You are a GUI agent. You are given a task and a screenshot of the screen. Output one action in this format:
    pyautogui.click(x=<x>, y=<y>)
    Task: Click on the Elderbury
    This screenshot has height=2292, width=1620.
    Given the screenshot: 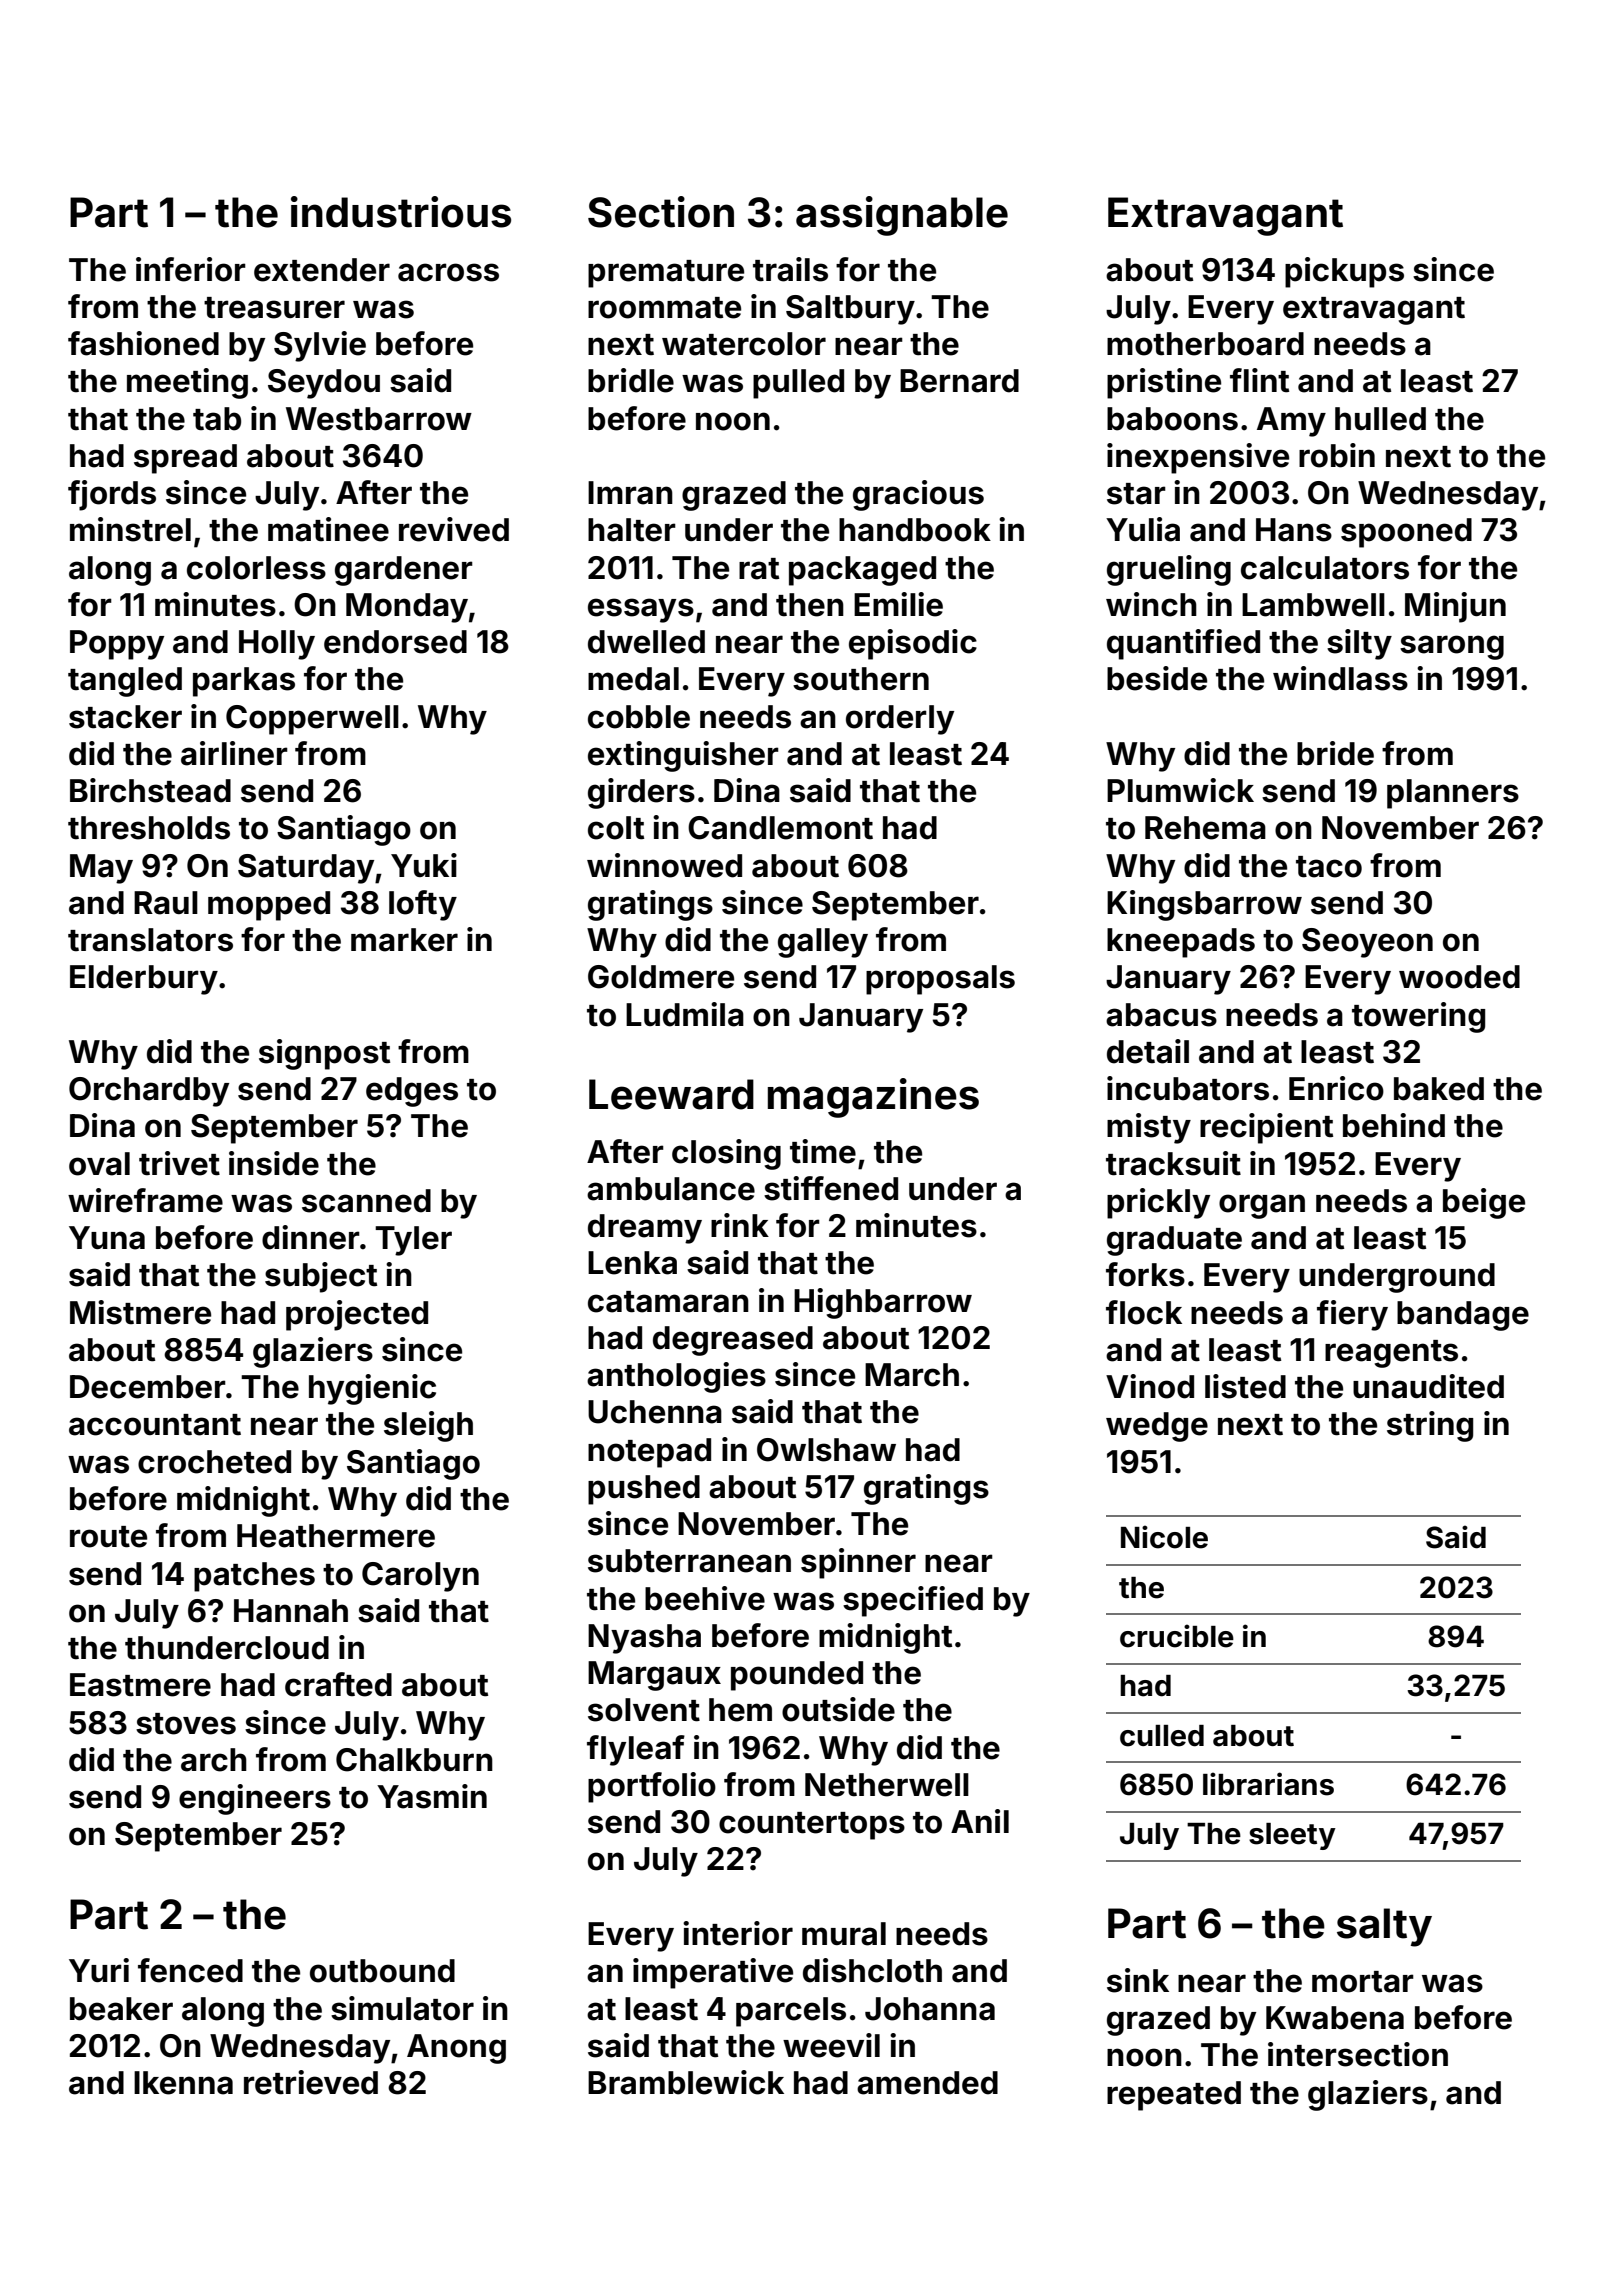 What is the action you would take?
    pyautogui.click(x=144, y=980)
